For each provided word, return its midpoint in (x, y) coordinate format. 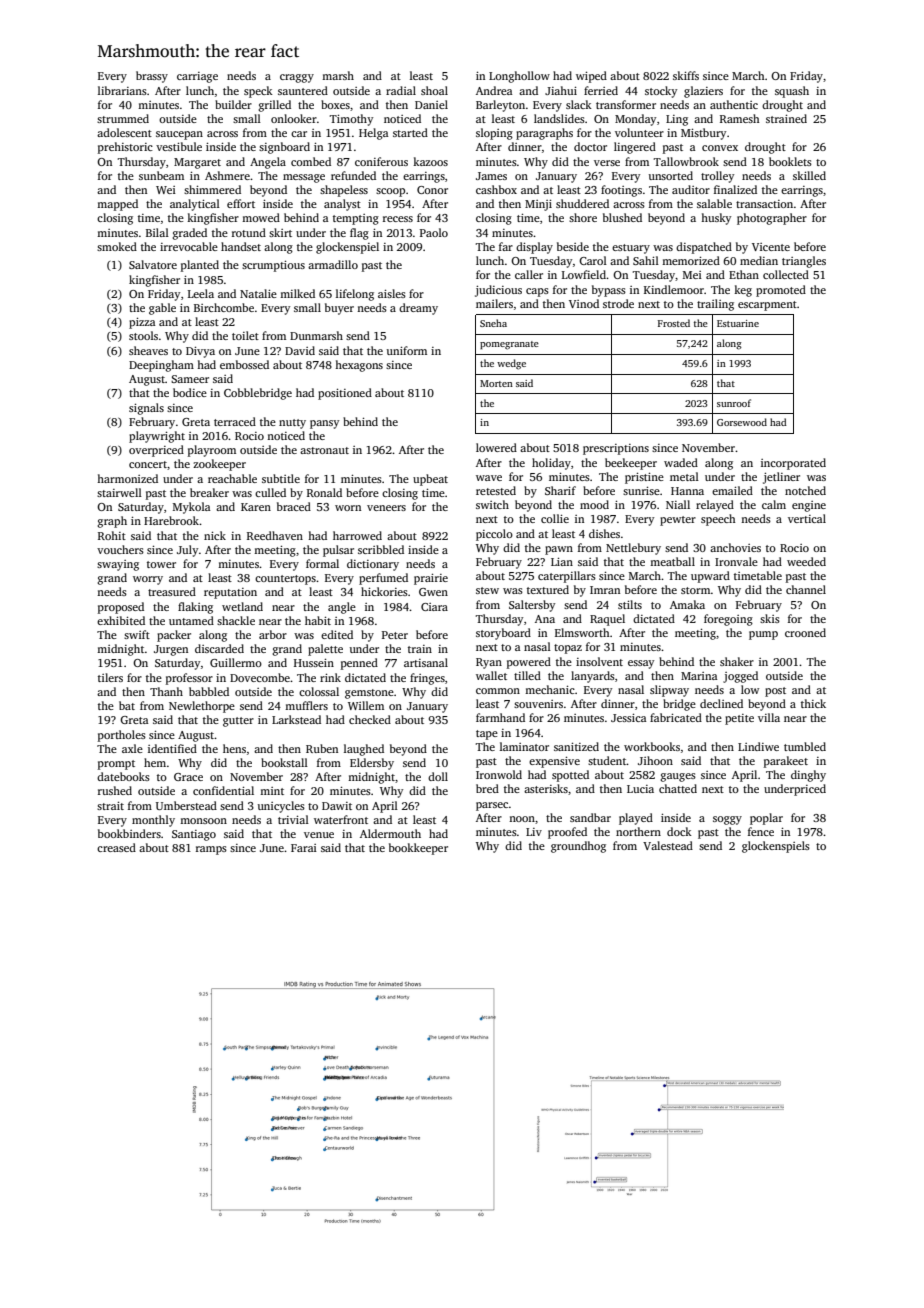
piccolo (494, 535)
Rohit (112, 535)
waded (681, 462)
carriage (197, 77)
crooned (805, 632)
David (300, 350)
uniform (407, 350)
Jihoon (655, 760)
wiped (591, 77)
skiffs (686, 75)
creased (116, 847)
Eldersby (372, 764)
